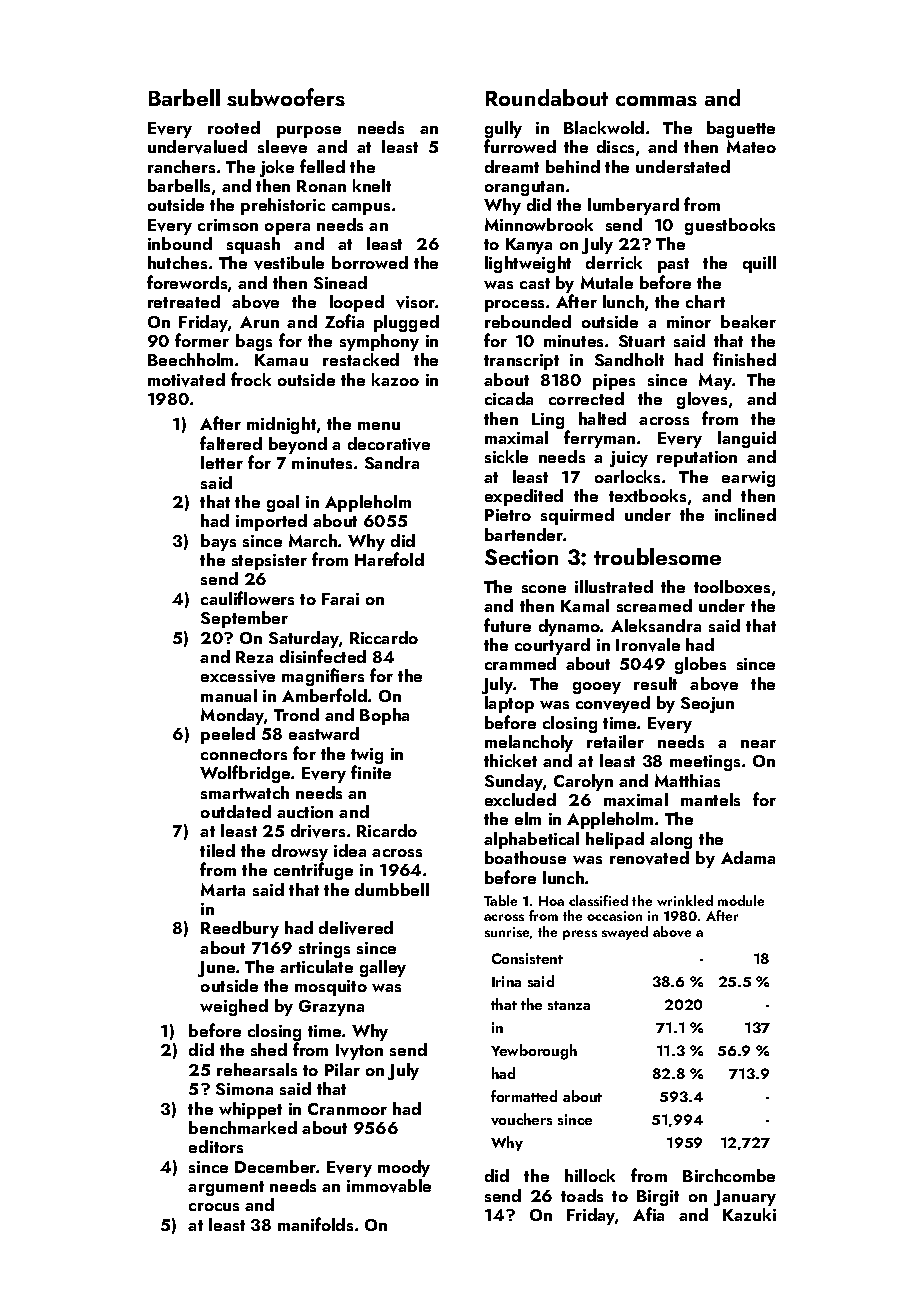 Image resolution: width=924 pixels, height=1314 pixels. Describe the element at coordinates (500, 900) in the image. I see `Table` at that location.
